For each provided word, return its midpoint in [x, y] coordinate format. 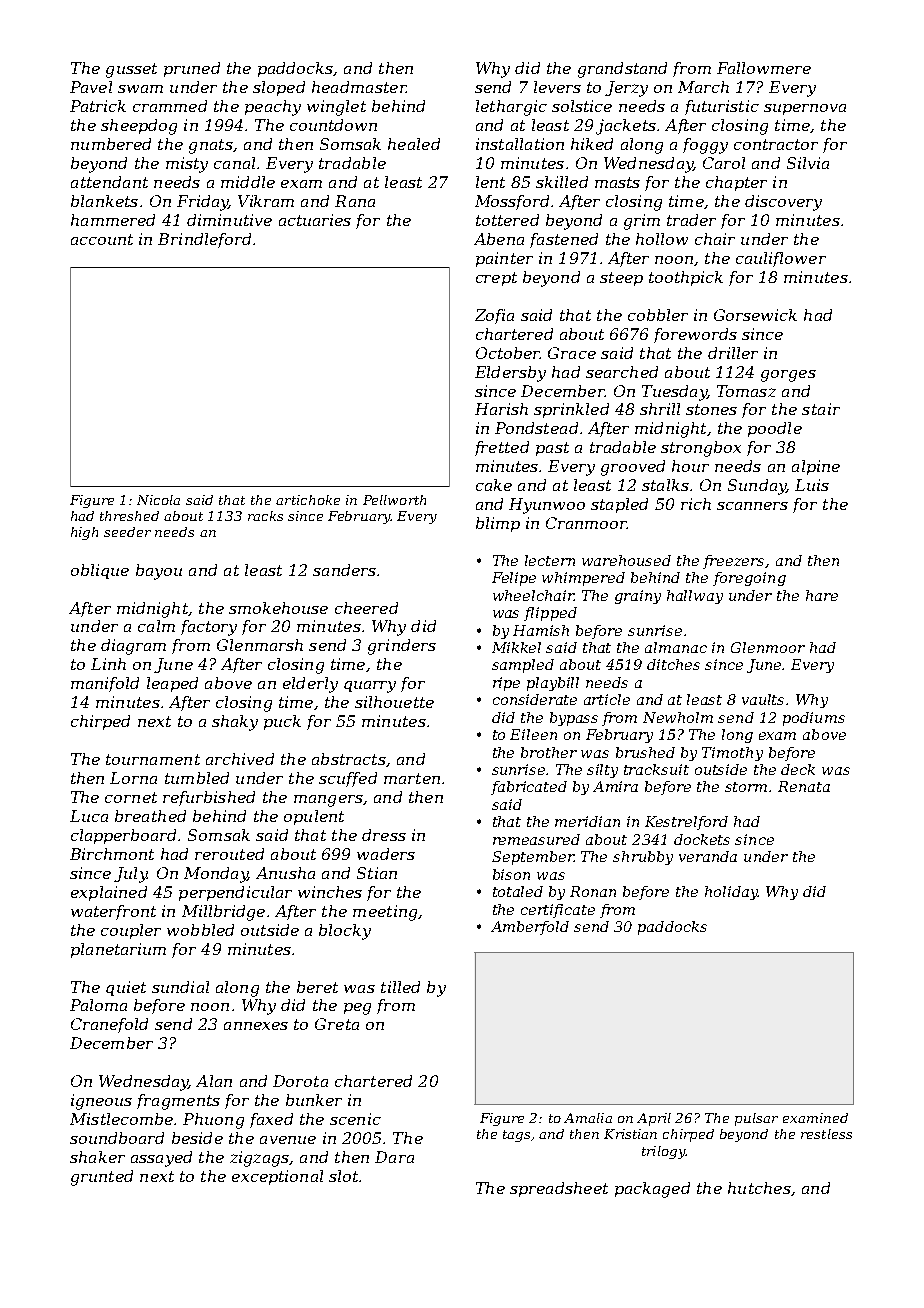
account [102, 239]
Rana [355, 201]
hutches [759, 1188]
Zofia [494, 316]
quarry [370, 687]
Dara [394, 1157]
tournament [153, 759]
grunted [102, 1178]
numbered [111, 144]
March [703, 87]
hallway [695, 597]
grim [642, 222]
